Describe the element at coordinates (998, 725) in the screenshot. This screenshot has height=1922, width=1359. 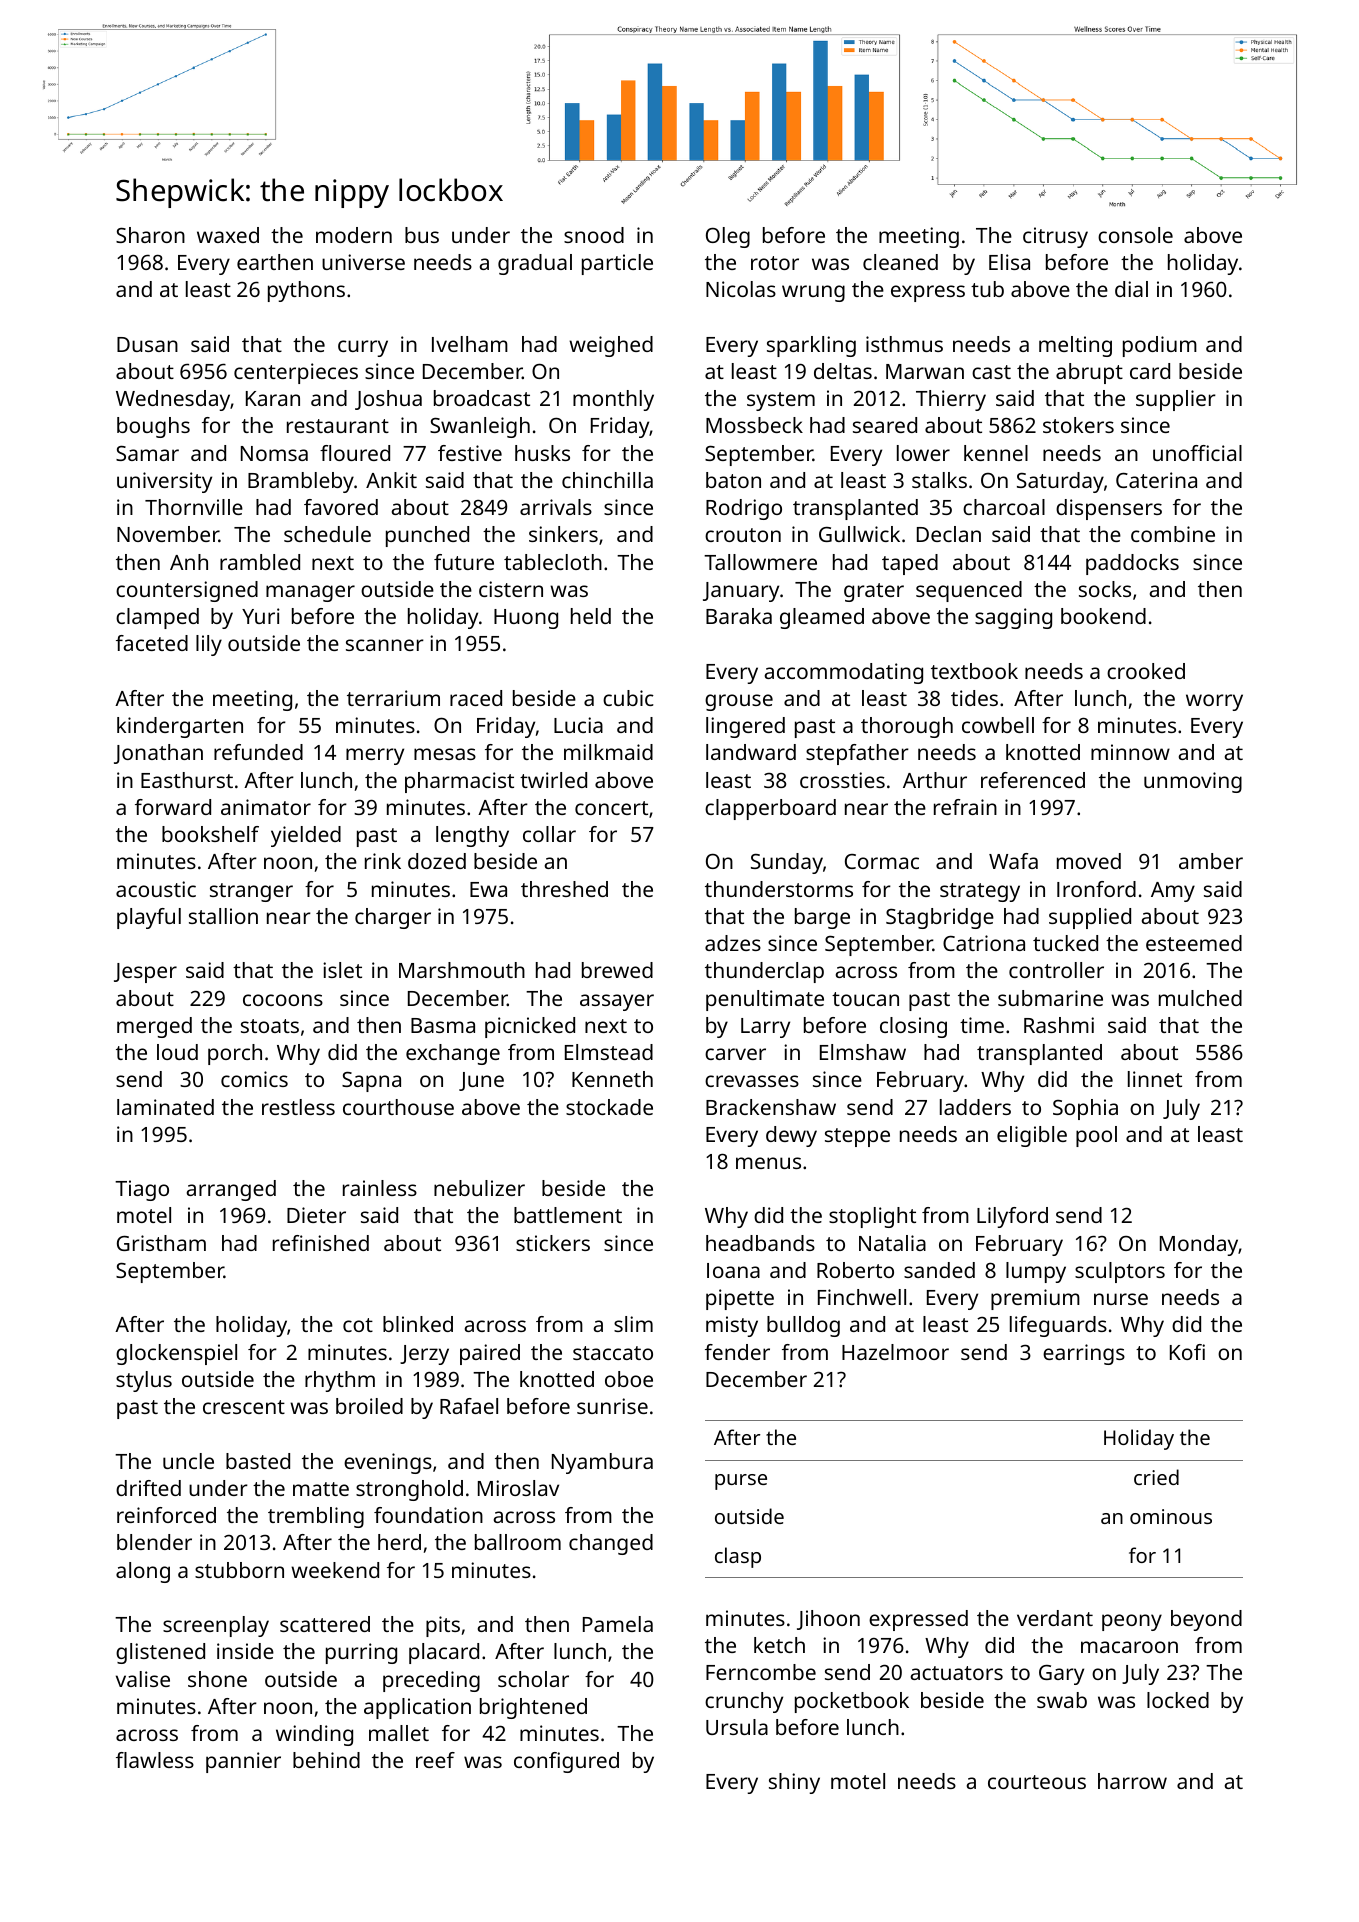
I see `cowbell` at that location.
